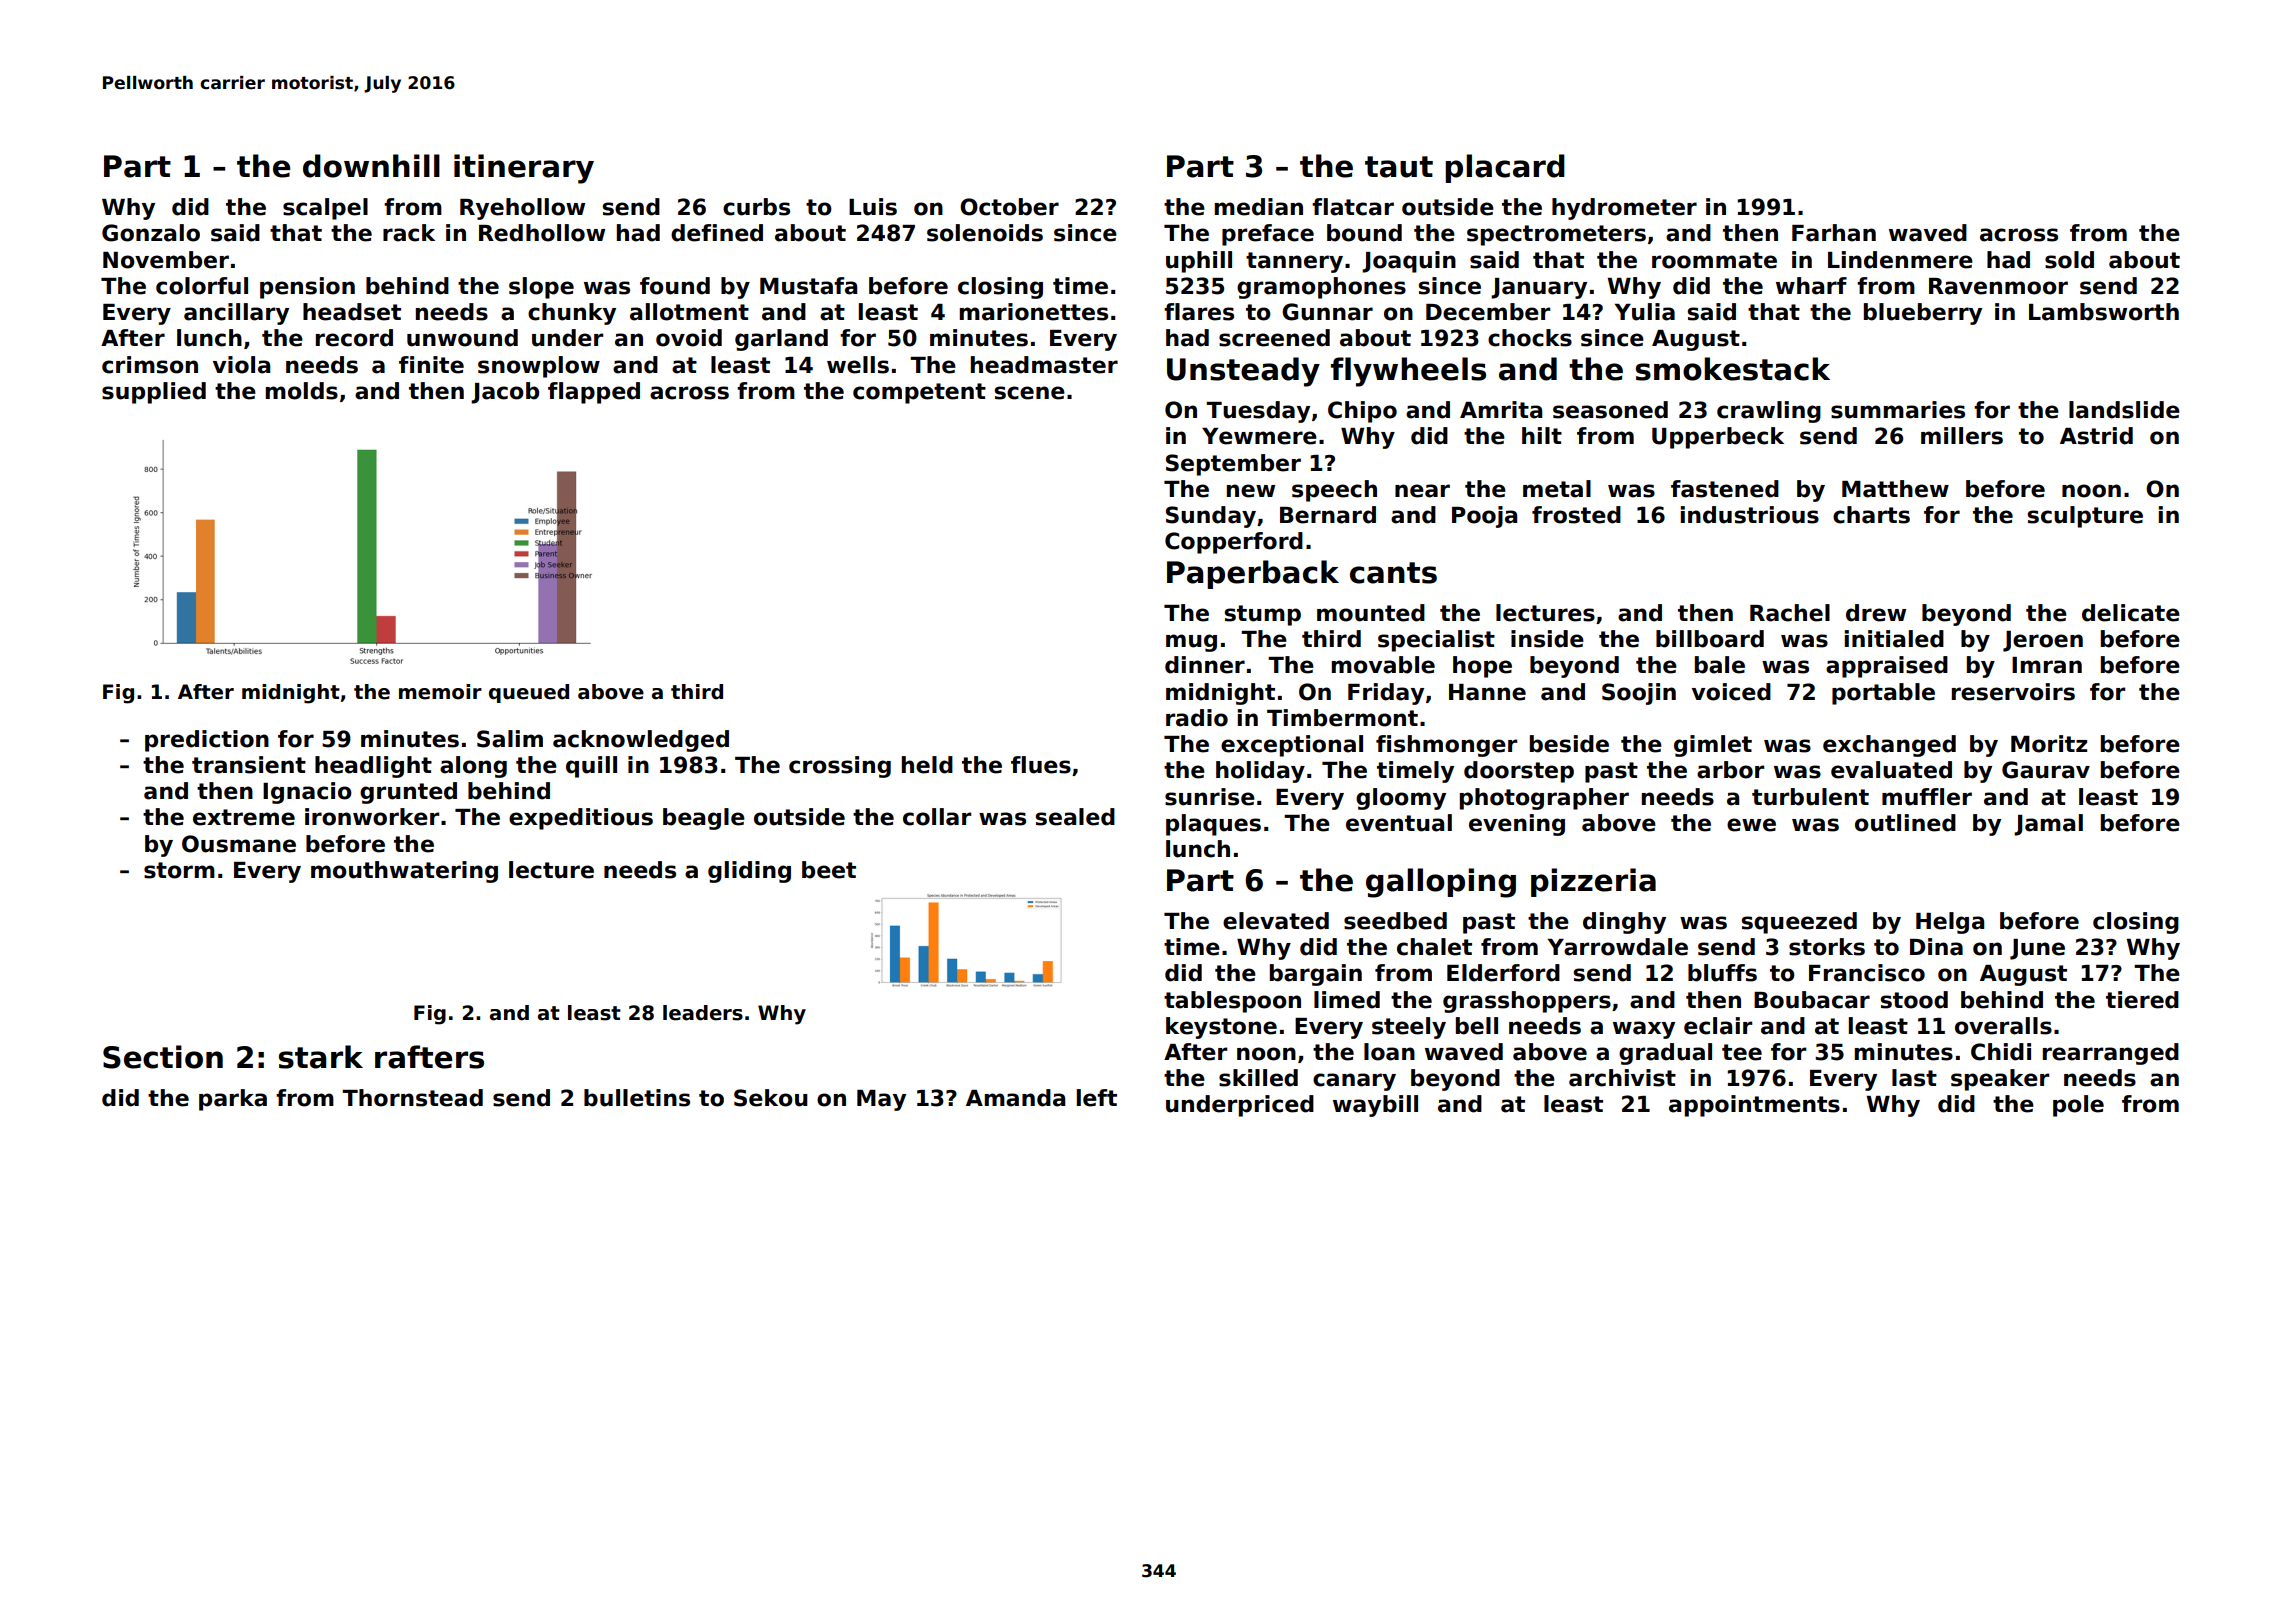 This document has height=1614, width=2282. I want to click on Rachel, so click(1790, 613).
